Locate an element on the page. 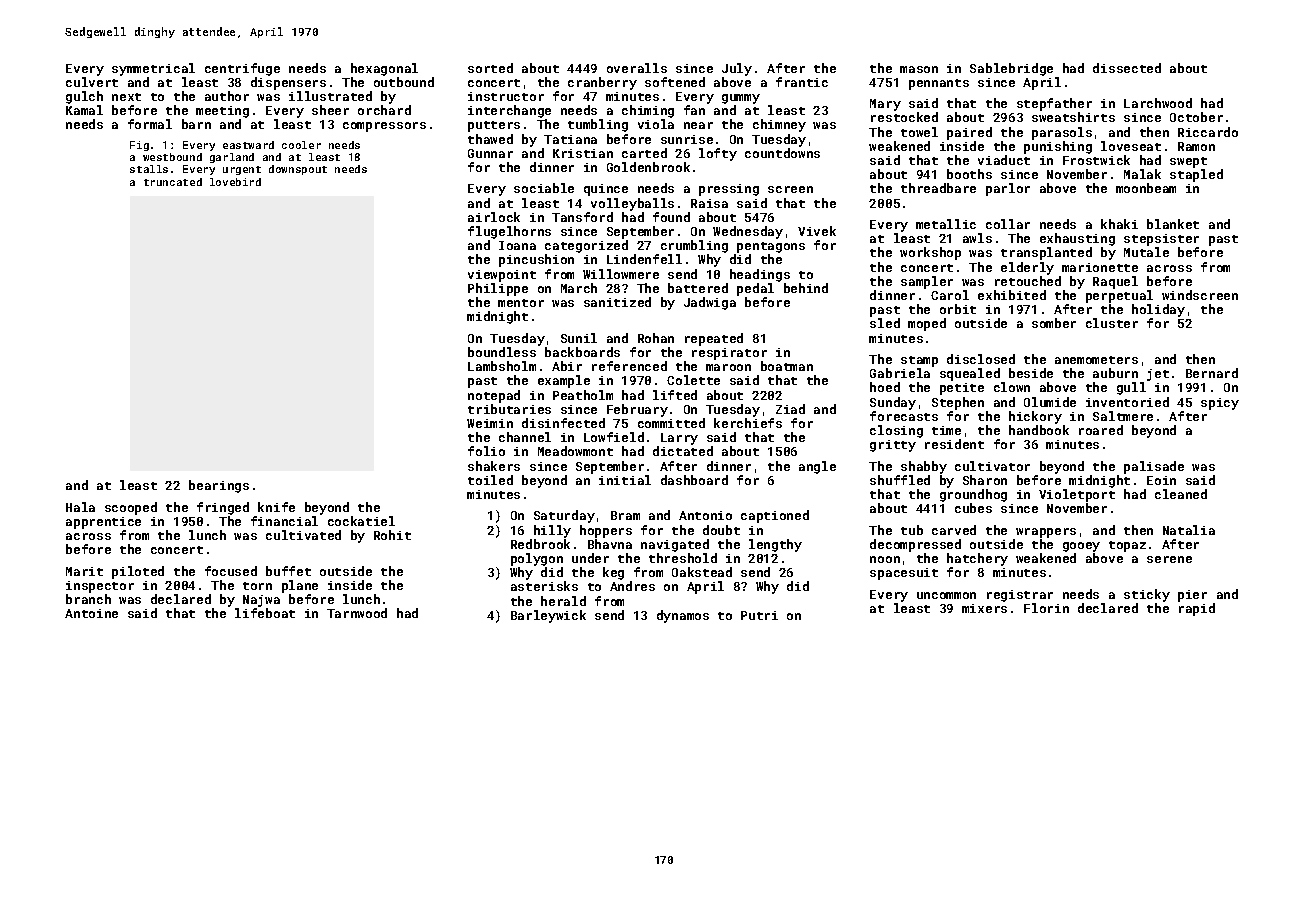 The height and width of the page is (924, 1308). Marit is located at coordinates (84, 571).
